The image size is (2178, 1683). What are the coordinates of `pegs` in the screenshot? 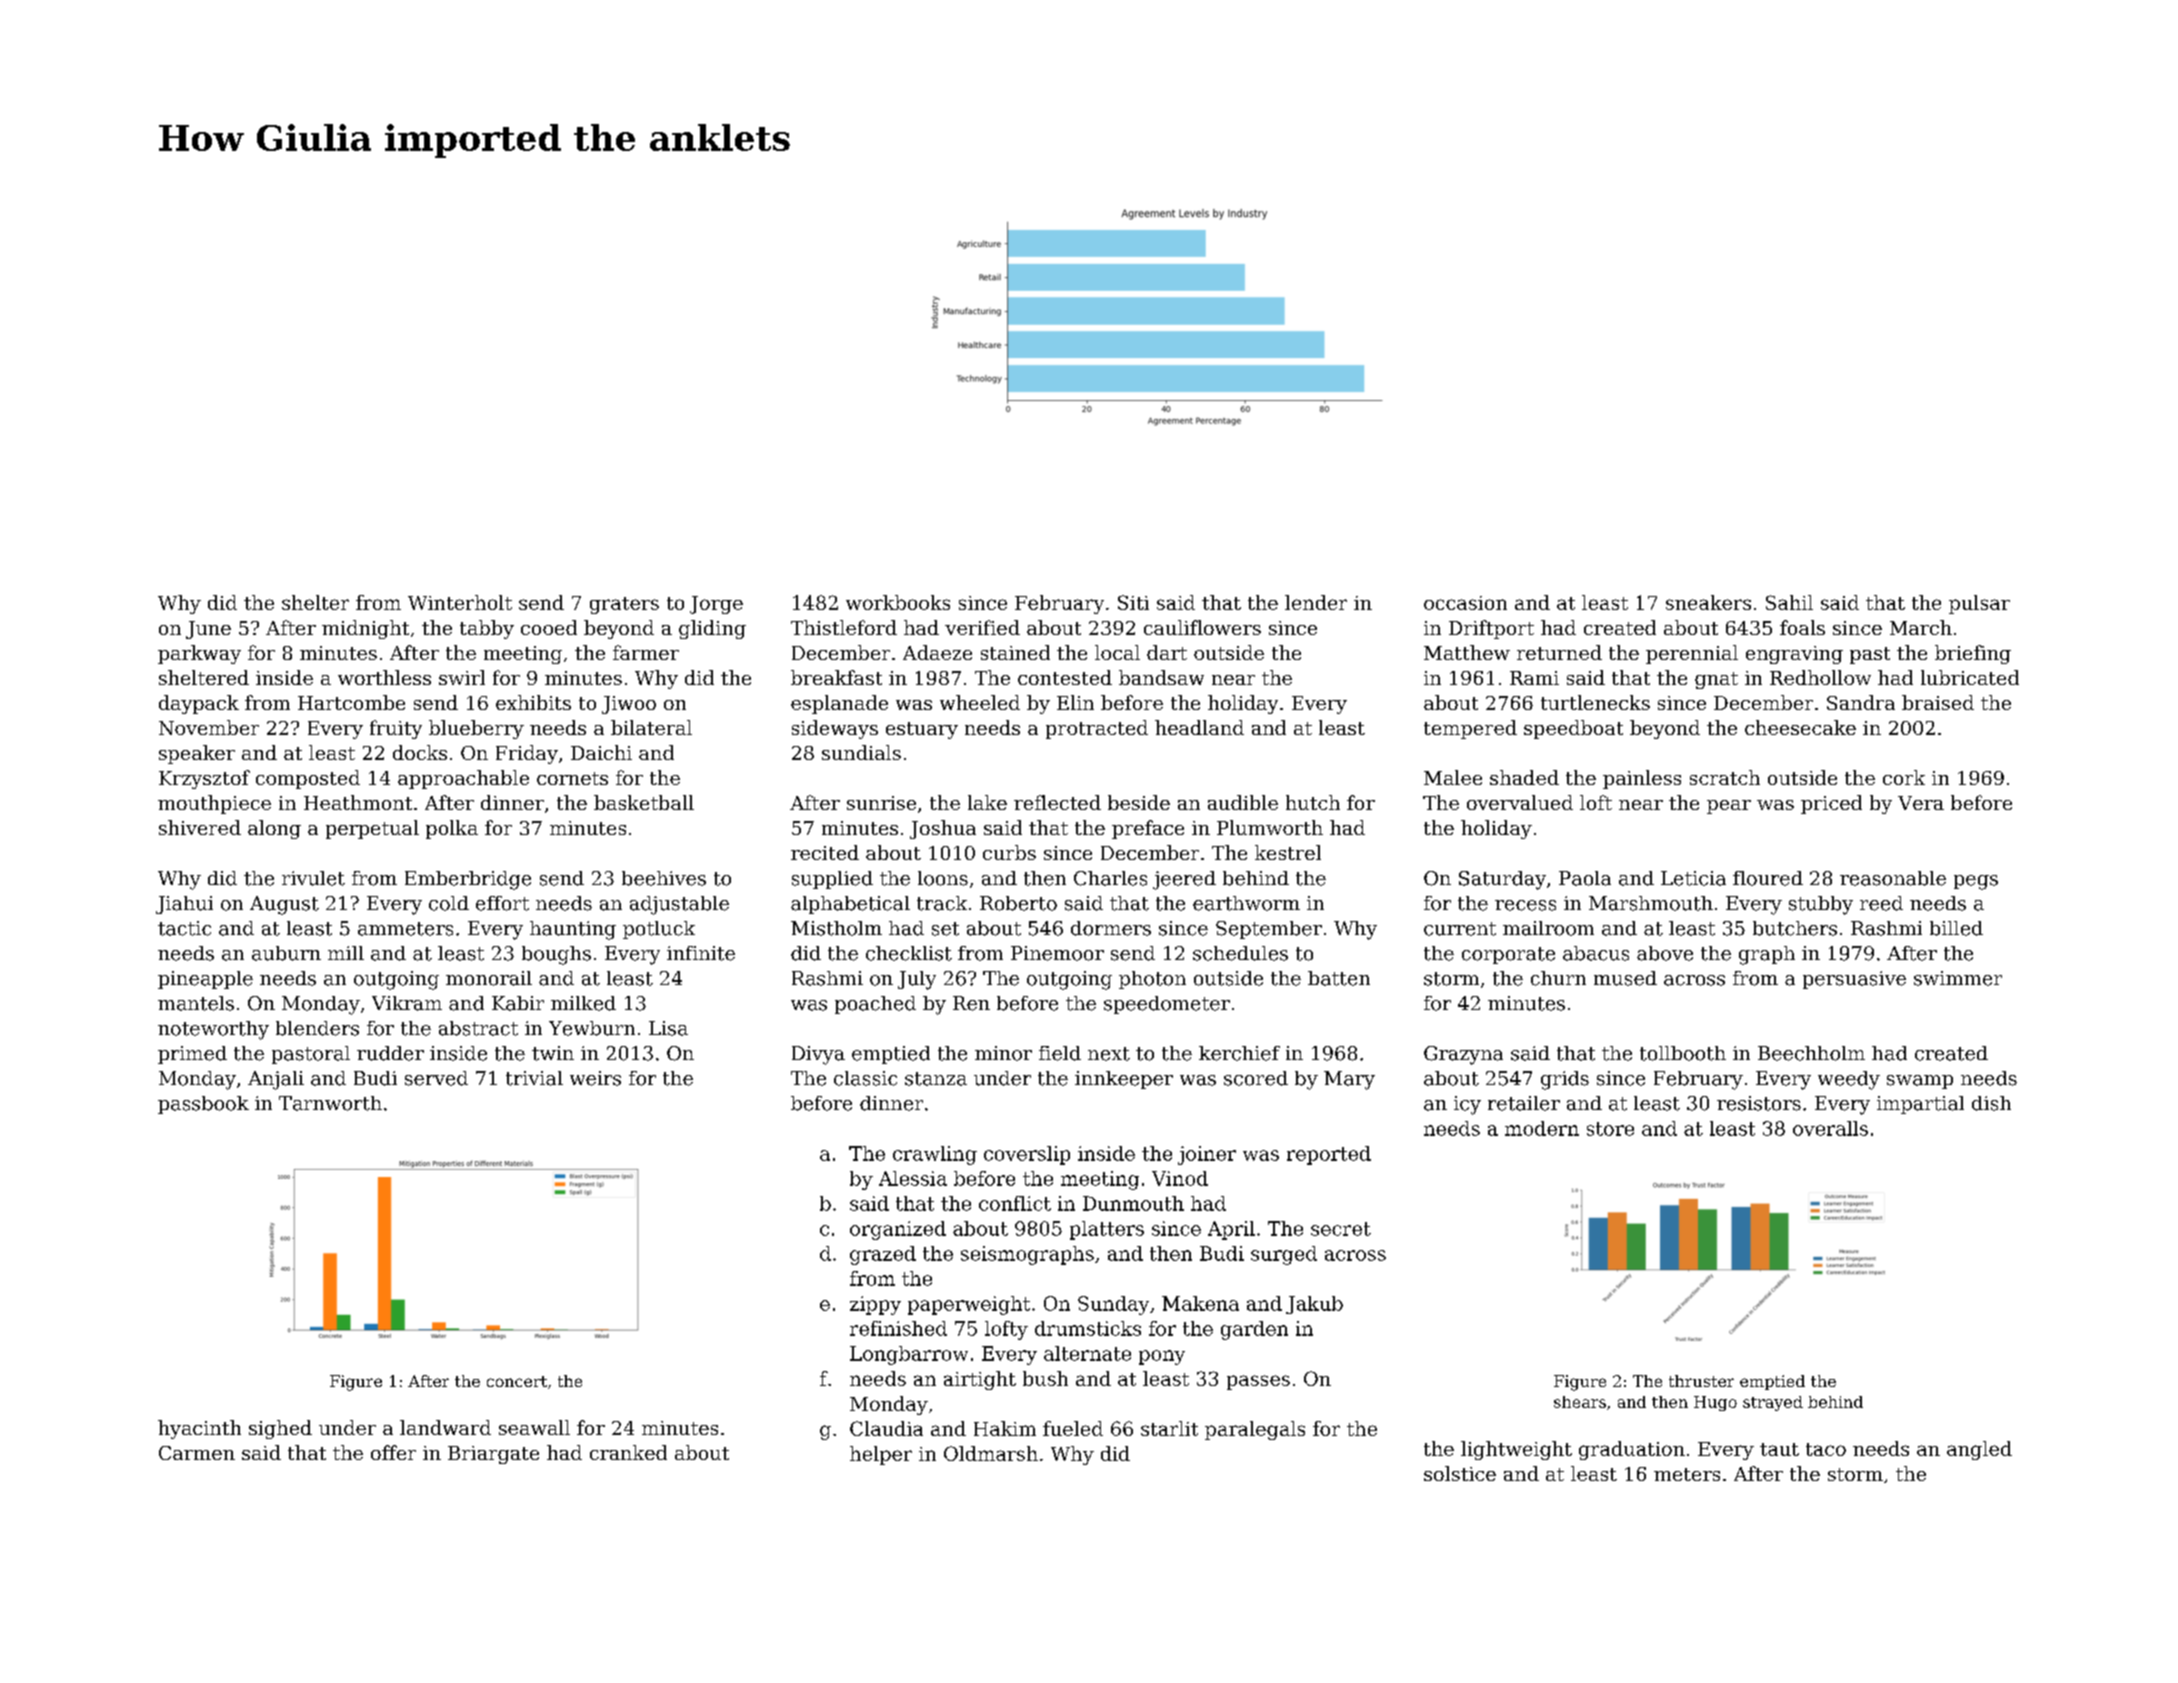 It's located at (1976, 882).
